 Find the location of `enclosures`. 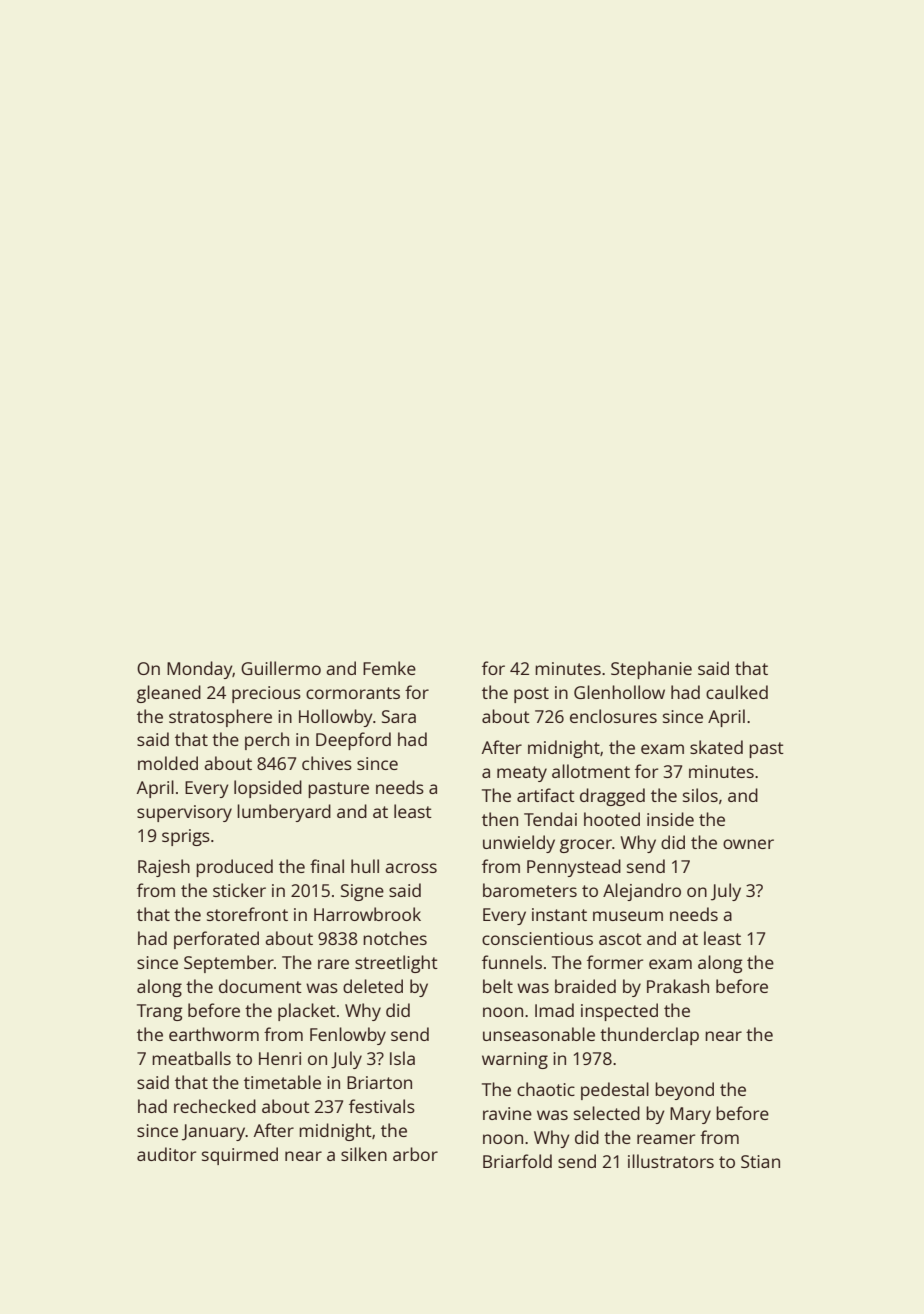

enclosures is located at coordinates (613, 716).
